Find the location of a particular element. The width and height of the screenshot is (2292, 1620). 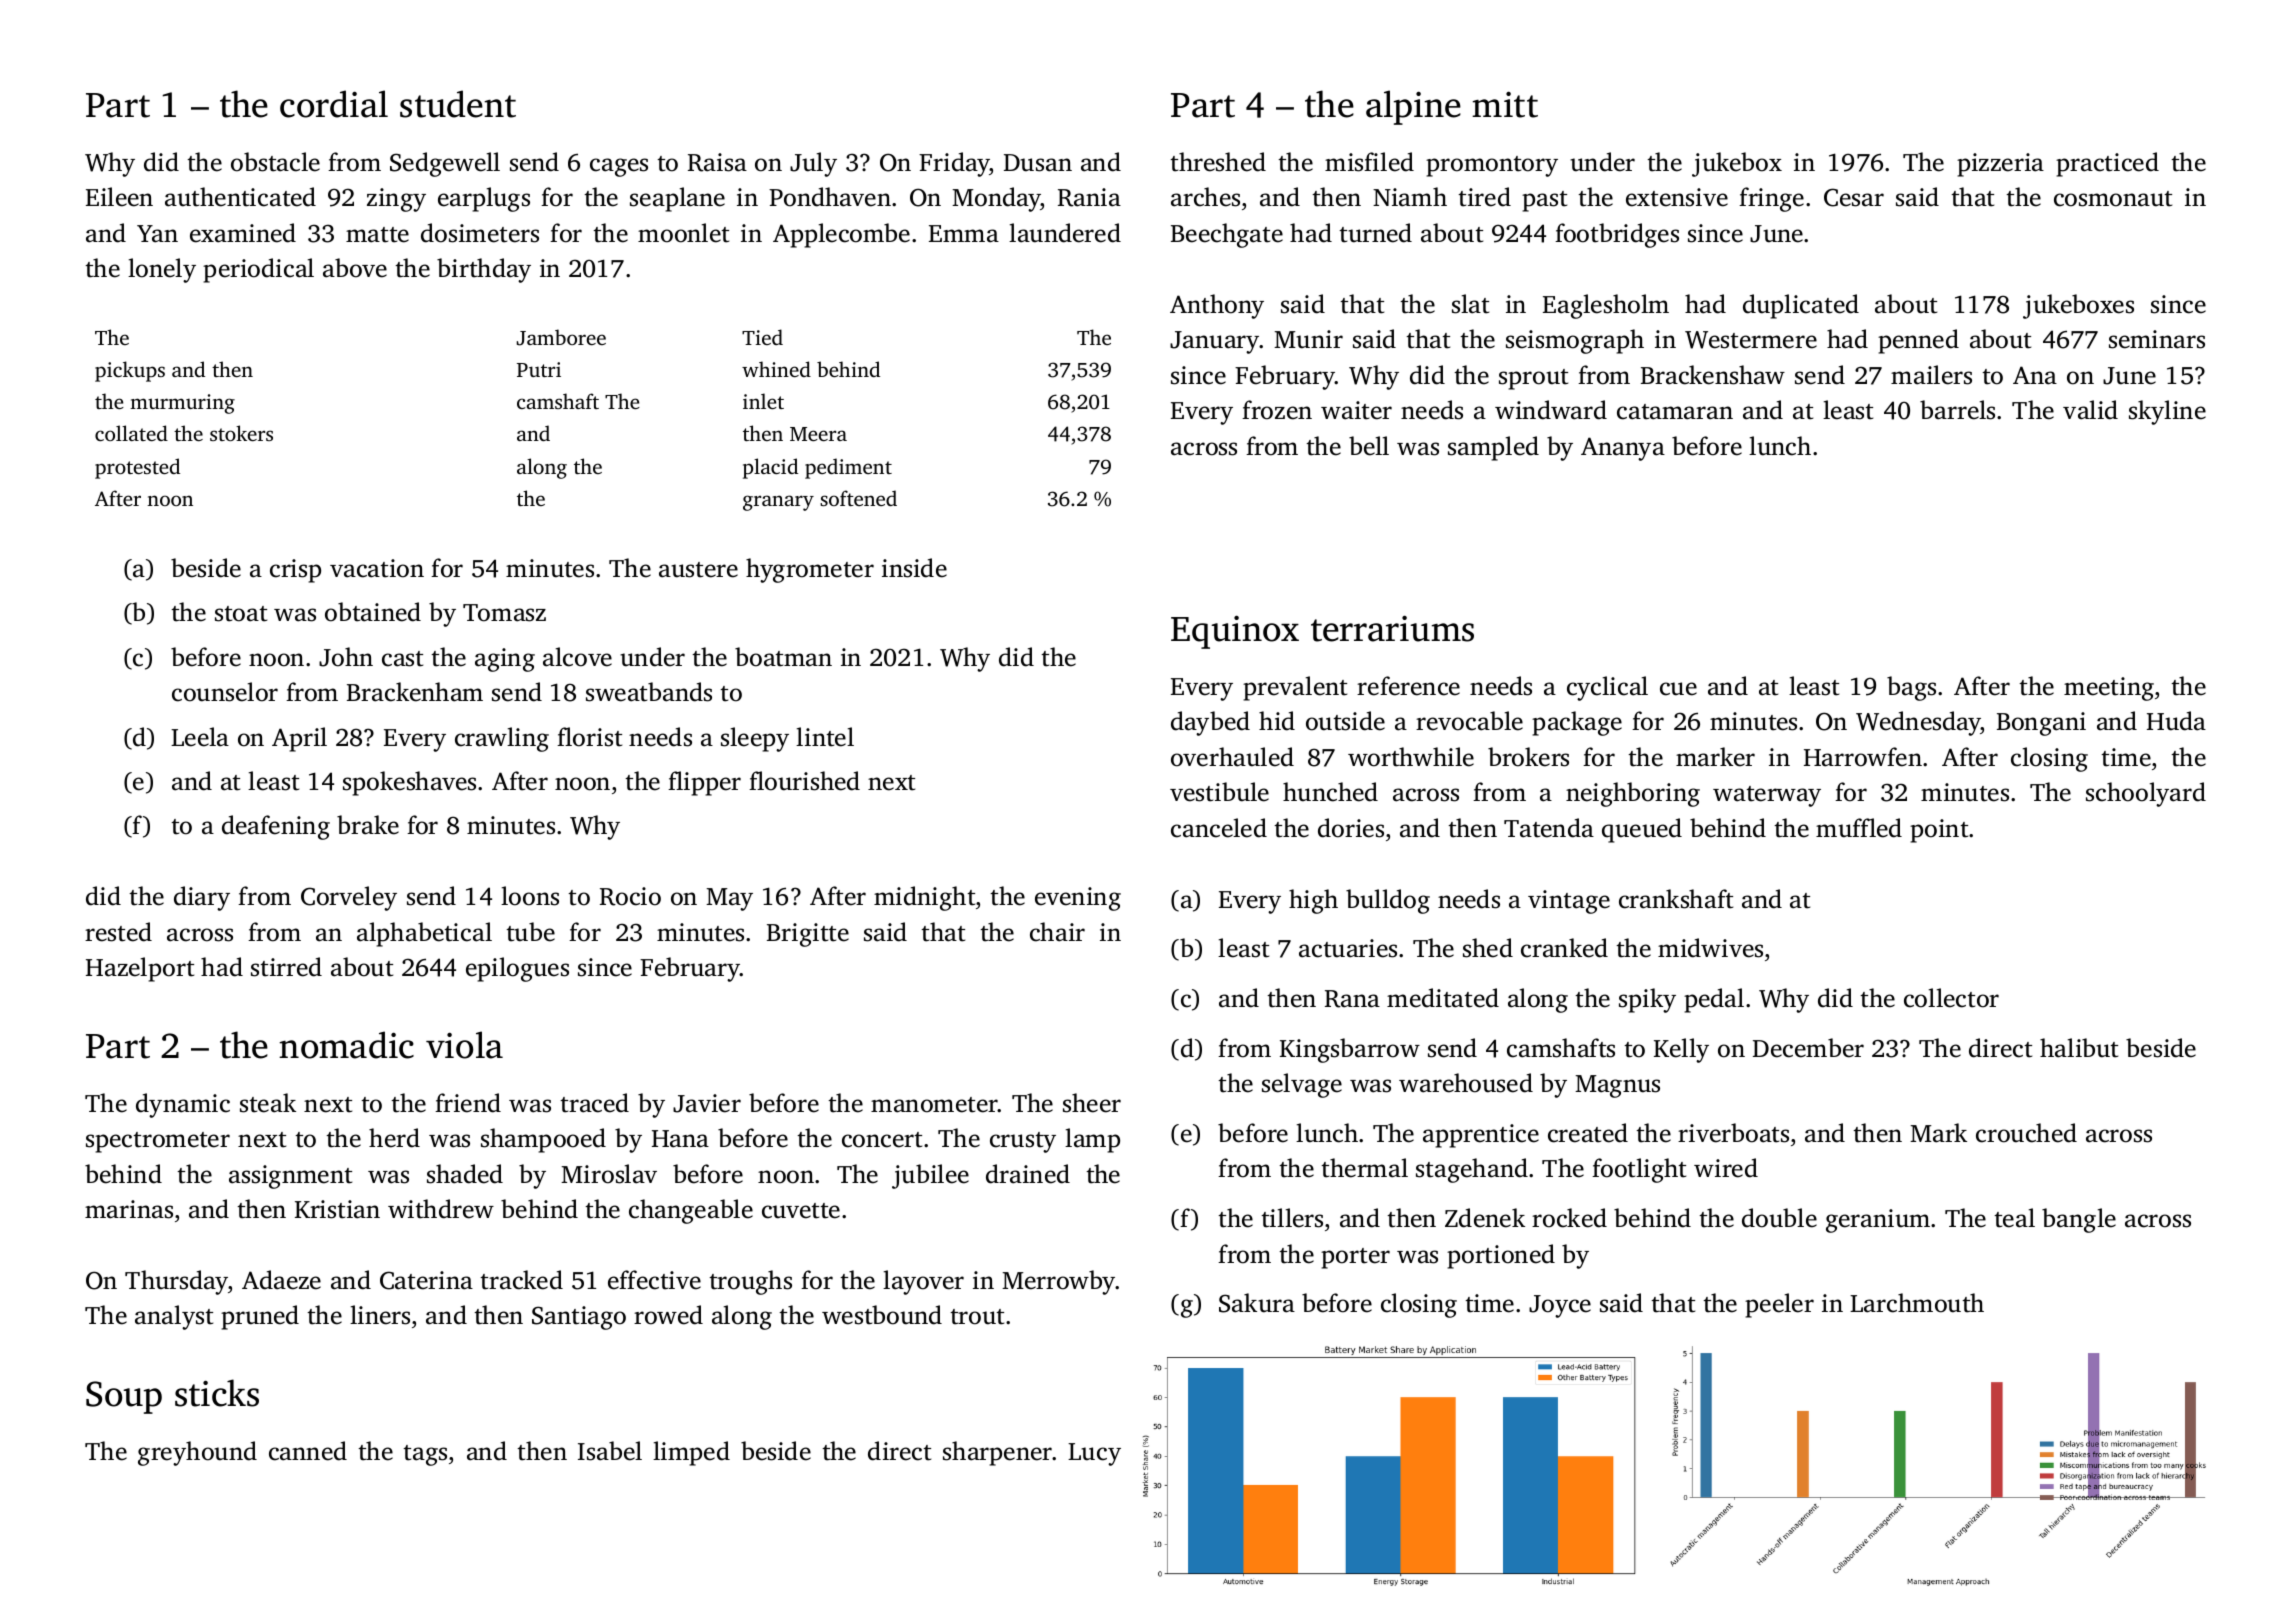

Kristian is located at coordinates (337, 1209).
